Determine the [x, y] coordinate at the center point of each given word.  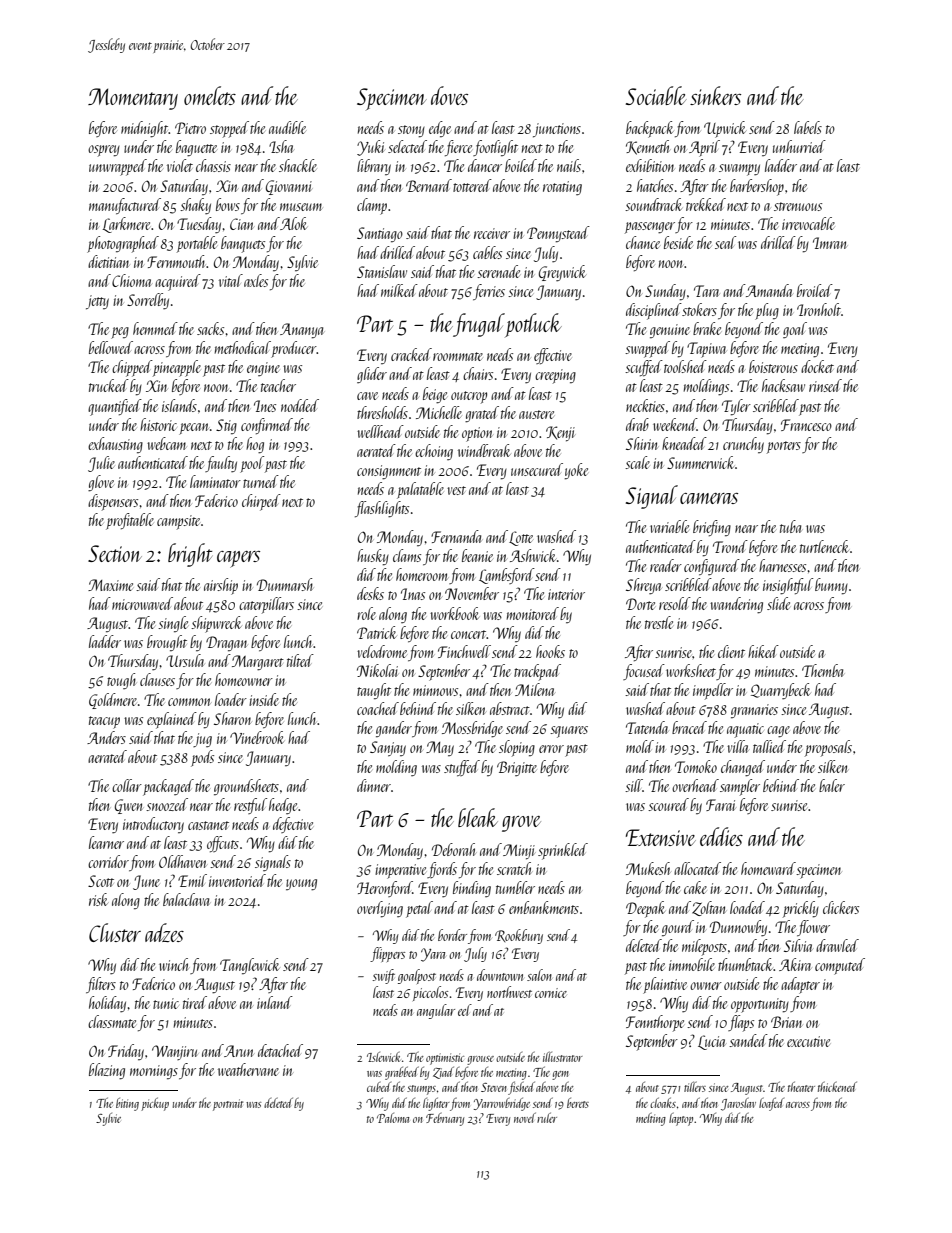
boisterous [773, 366]
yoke [576, 471]
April [704, 148]
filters [101, 985]
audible [287, 127]
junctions [557, 130]
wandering [736, 605]
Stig [226, 426]
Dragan [226, 643]
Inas [413, 594]
